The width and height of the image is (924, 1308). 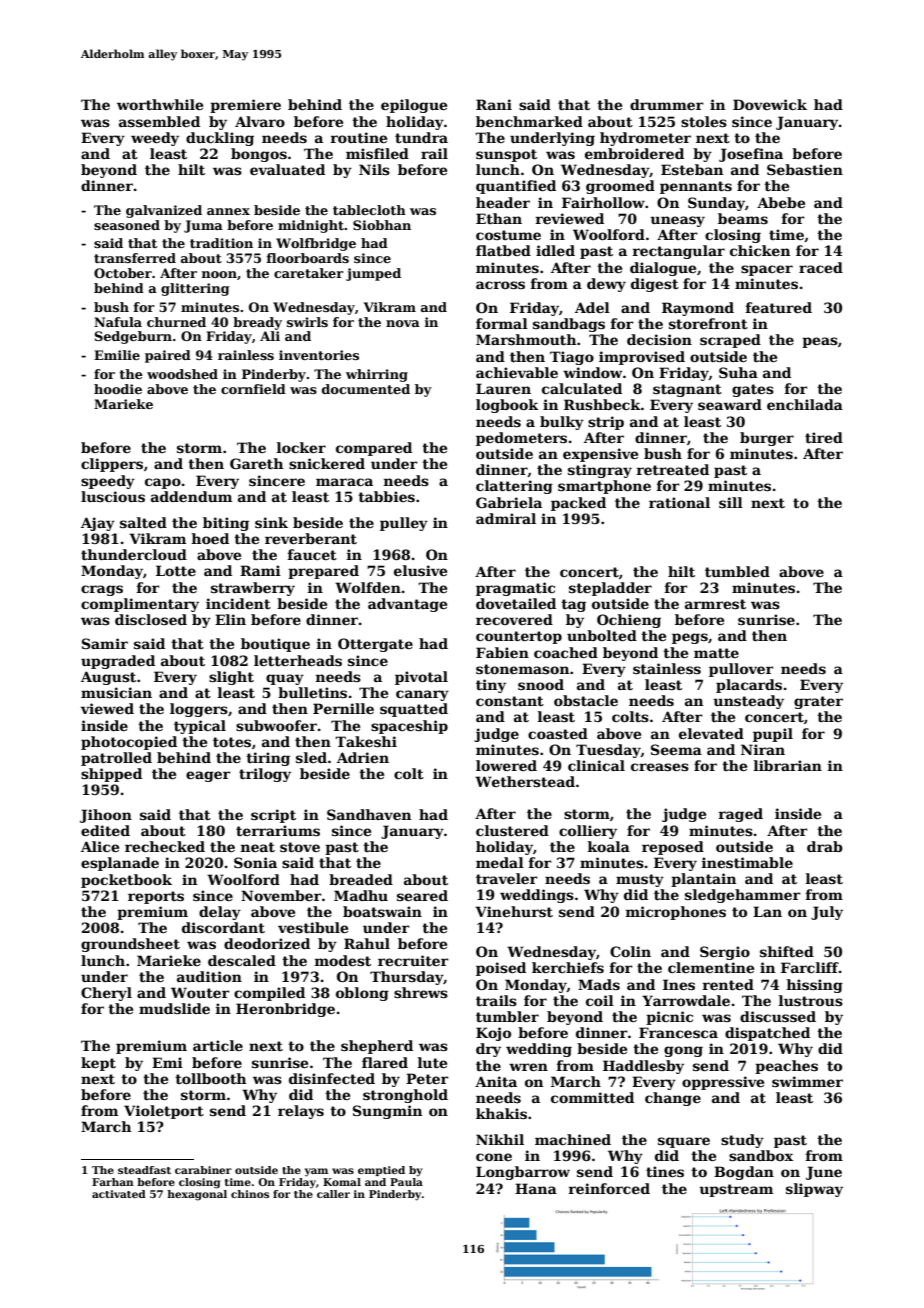 I want to click on drummer, so click(x=667, y=104).
